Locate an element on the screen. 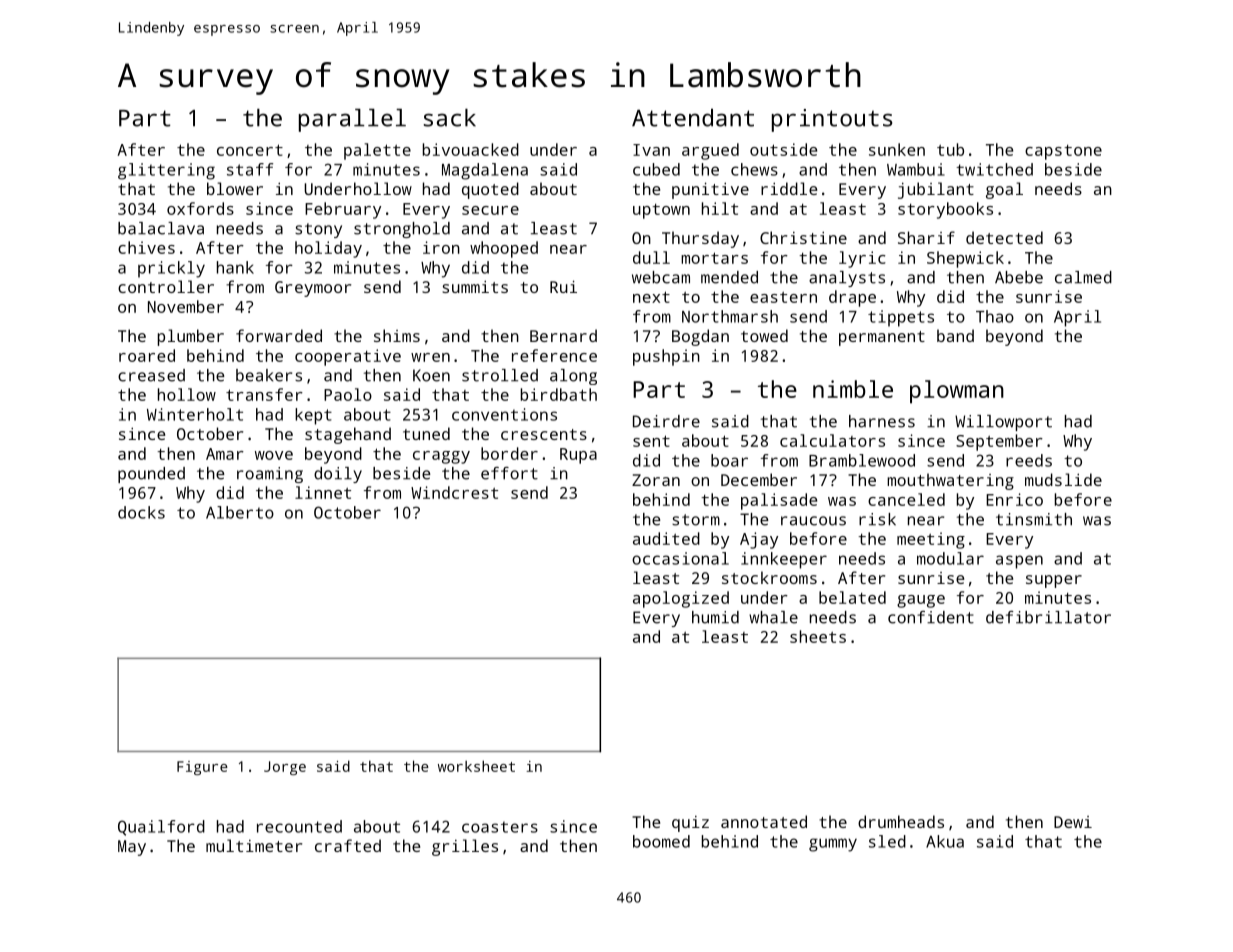 This screenshot has width=1233, height=952. docks is located at coordinates (141, 512).
